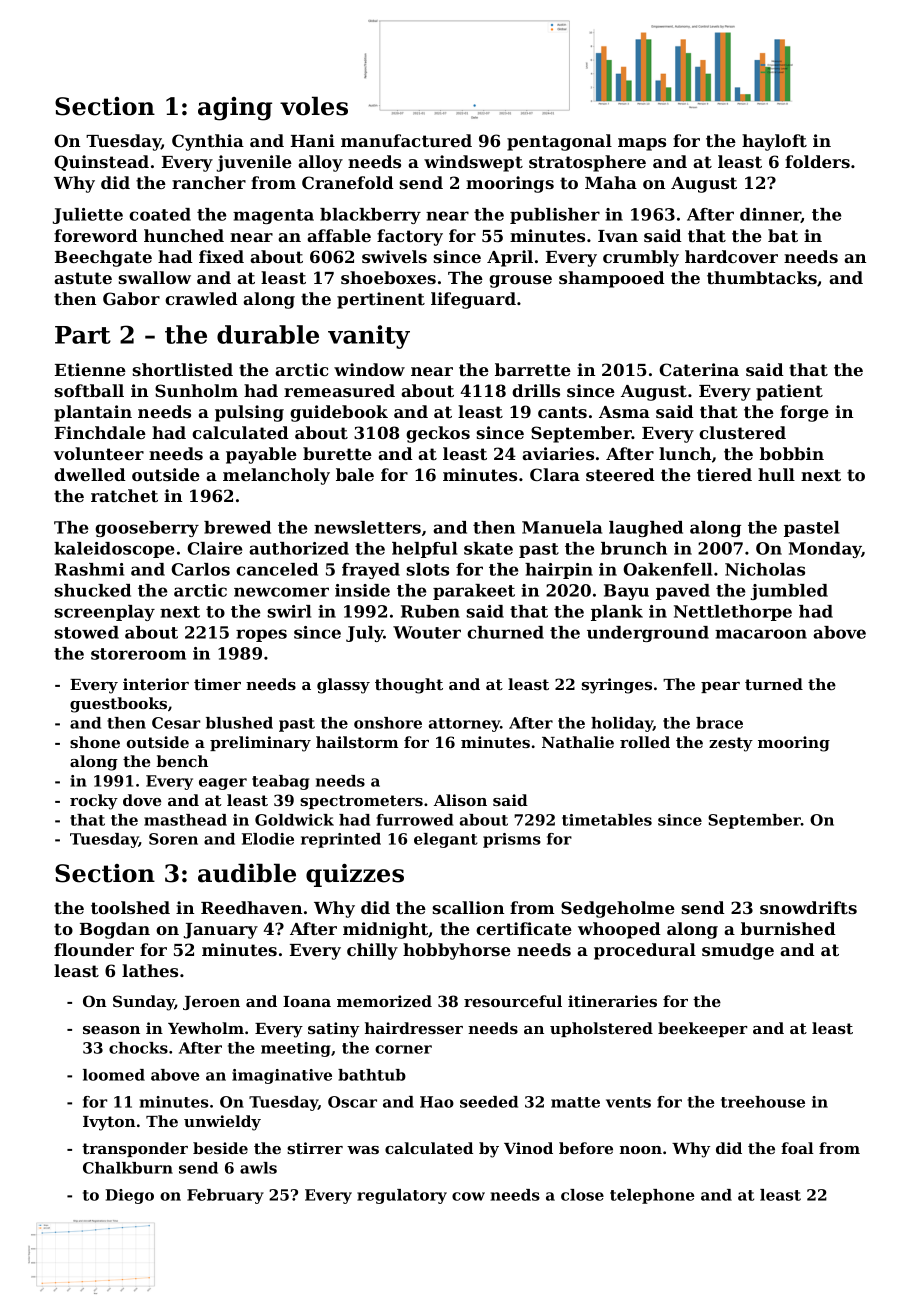 The image size is (924, 1314). I want to click on season, so click(111, 1030).
